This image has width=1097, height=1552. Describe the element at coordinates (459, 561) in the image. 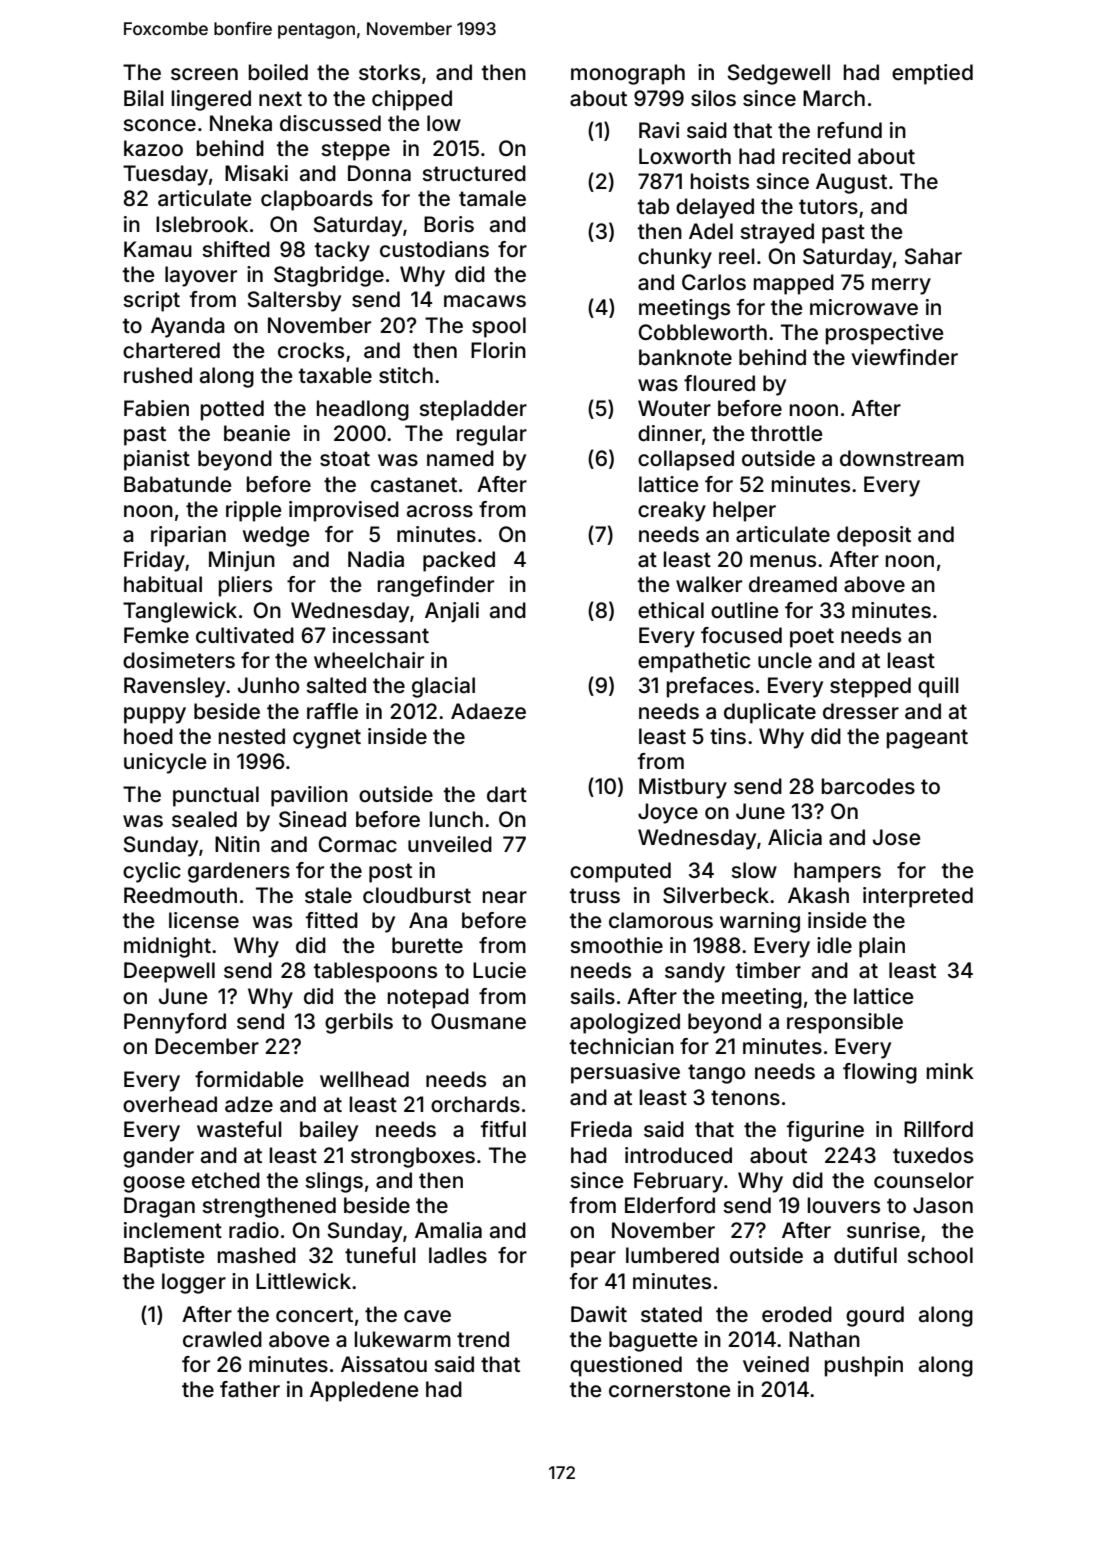

I see `packed` at that location.
